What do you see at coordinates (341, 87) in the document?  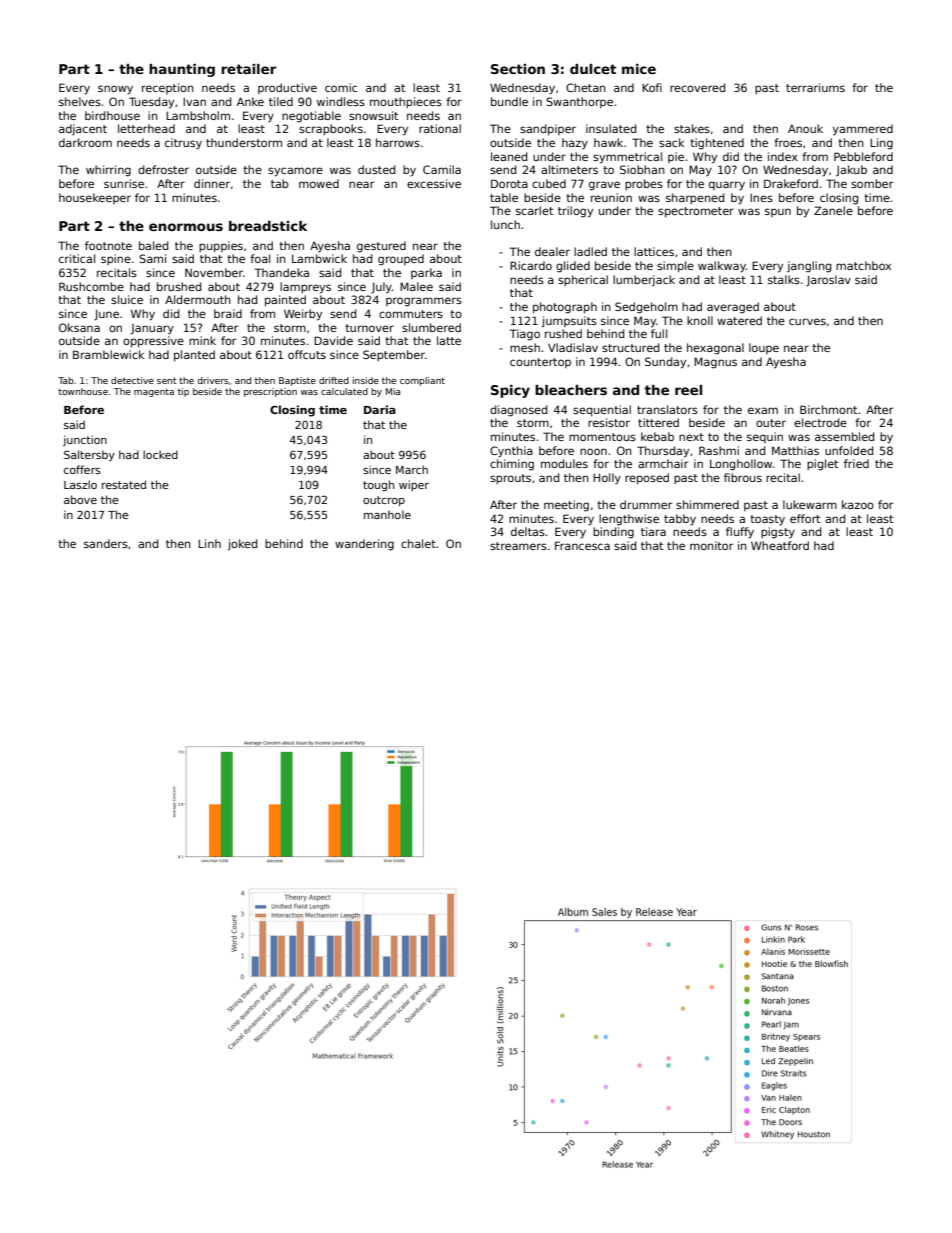 I see `comic` at bounding box center [341, 87].
